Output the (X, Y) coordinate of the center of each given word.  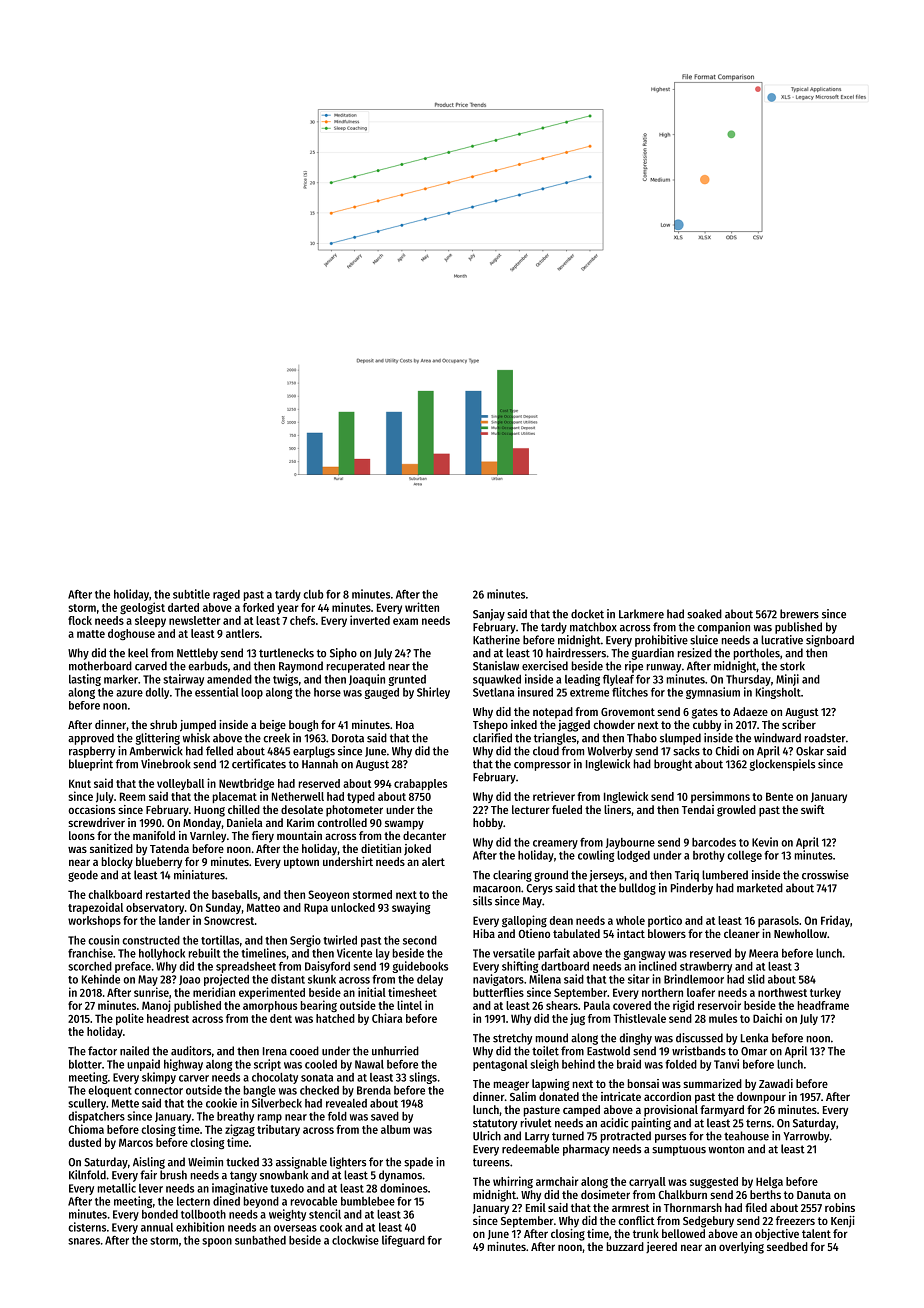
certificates (259, 764)
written (422, 607)
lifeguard (403, 1241)
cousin (103, 940)
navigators (498, 980)
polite (130, 1019)
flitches (630, 692)
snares (84, 1241)
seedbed (787, 1246)
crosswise (825, 875)
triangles (555, 739)
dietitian (381, 848)
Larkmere (641, 614)
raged (226, 595)
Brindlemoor (694, 979)
